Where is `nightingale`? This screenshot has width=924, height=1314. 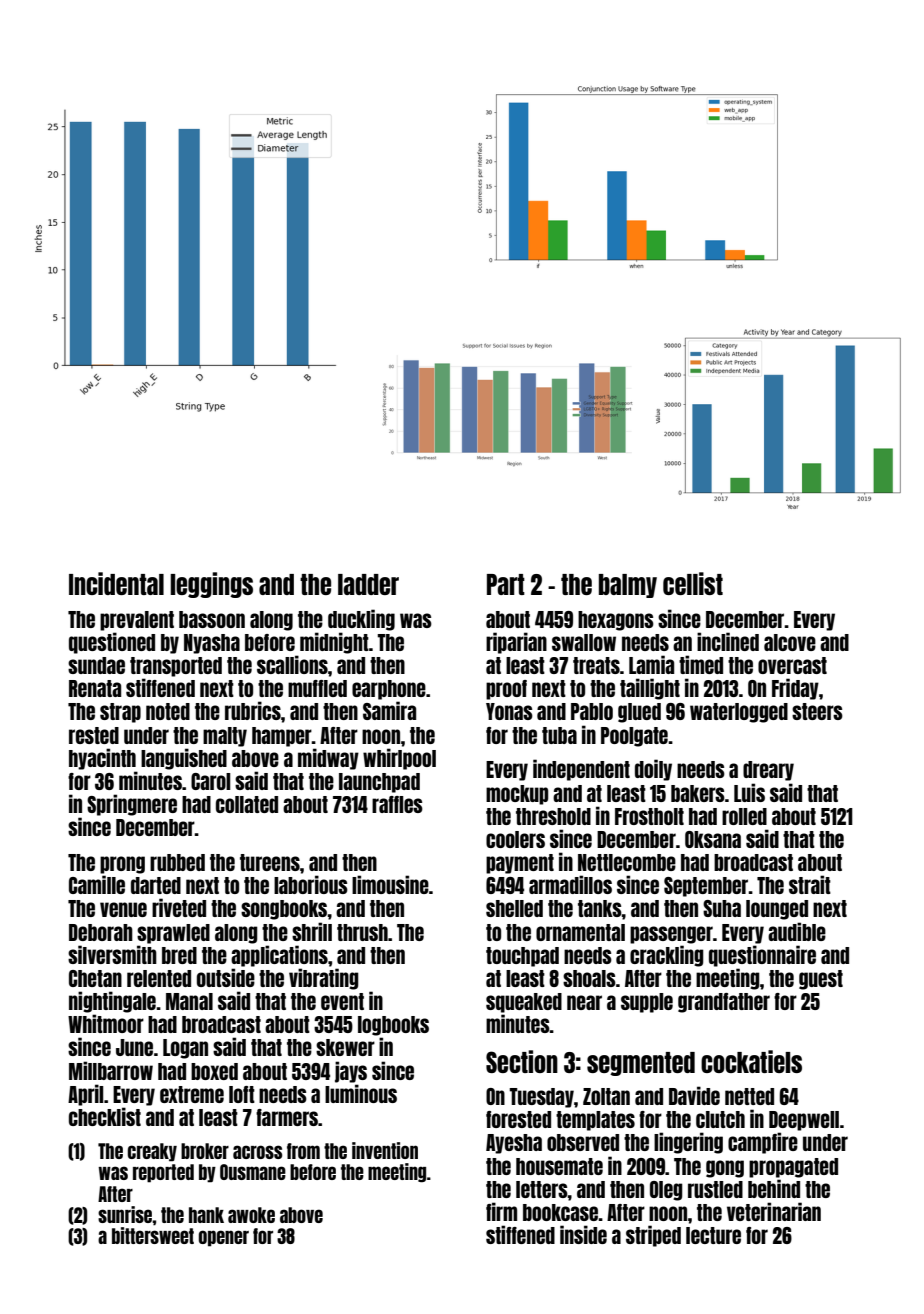
nightingale is located at coordinates (112, 1002).
